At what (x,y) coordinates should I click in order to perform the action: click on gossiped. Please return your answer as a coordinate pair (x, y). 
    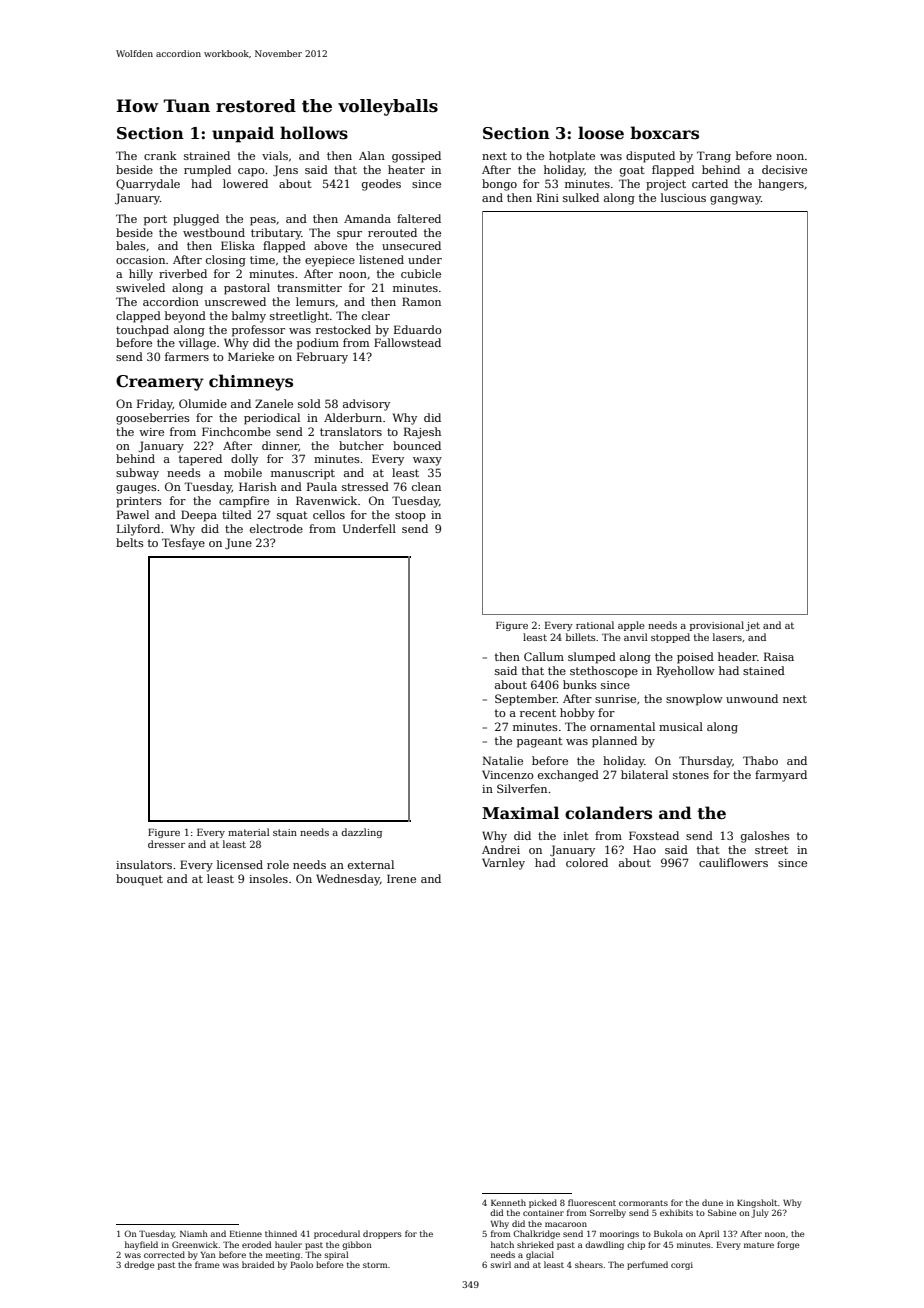
    Looking at the image, I should click on (416, 157).
